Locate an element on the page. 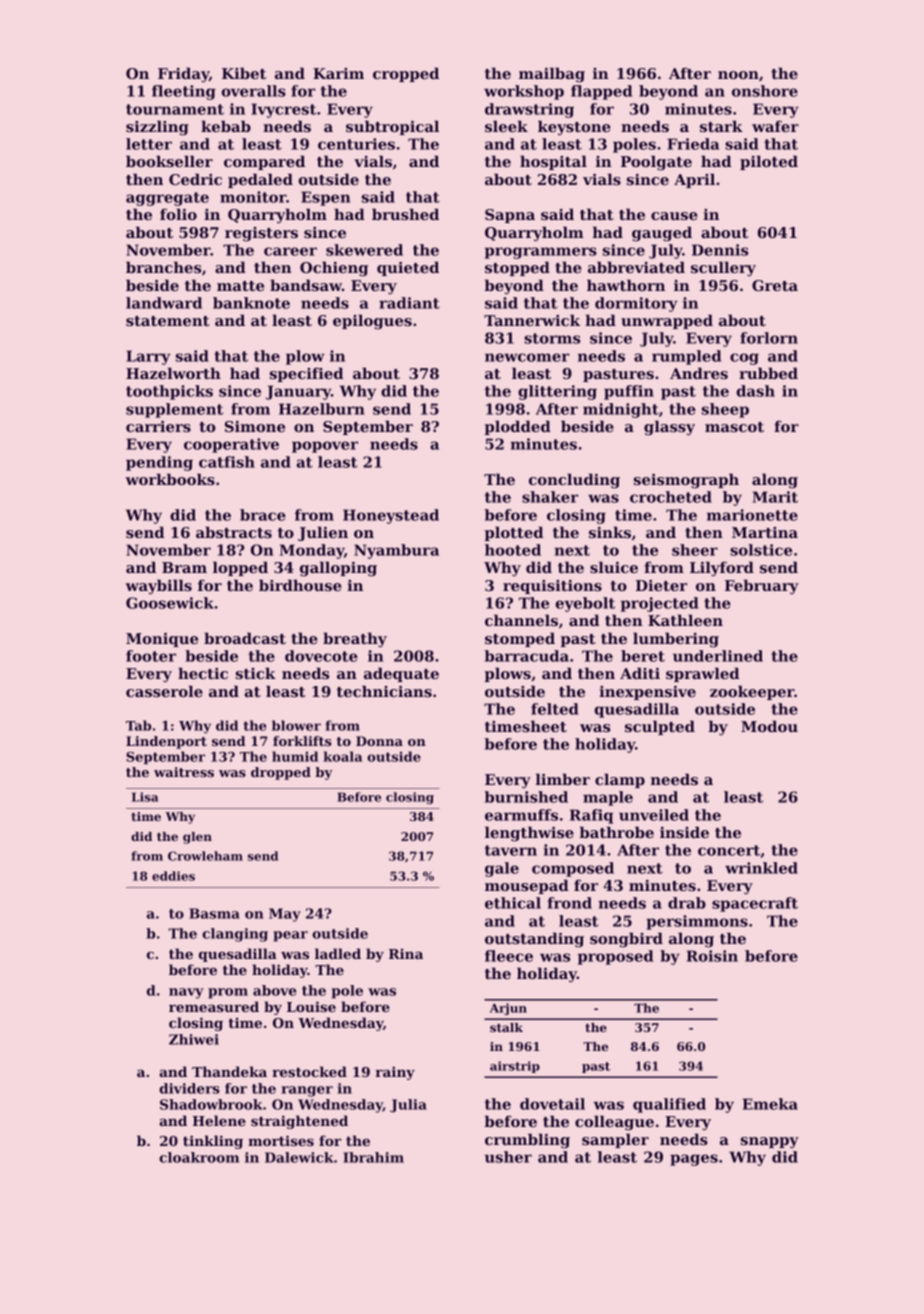 The height and width of the image is (1314, 924). noon is located at coordinates (738, 75).
